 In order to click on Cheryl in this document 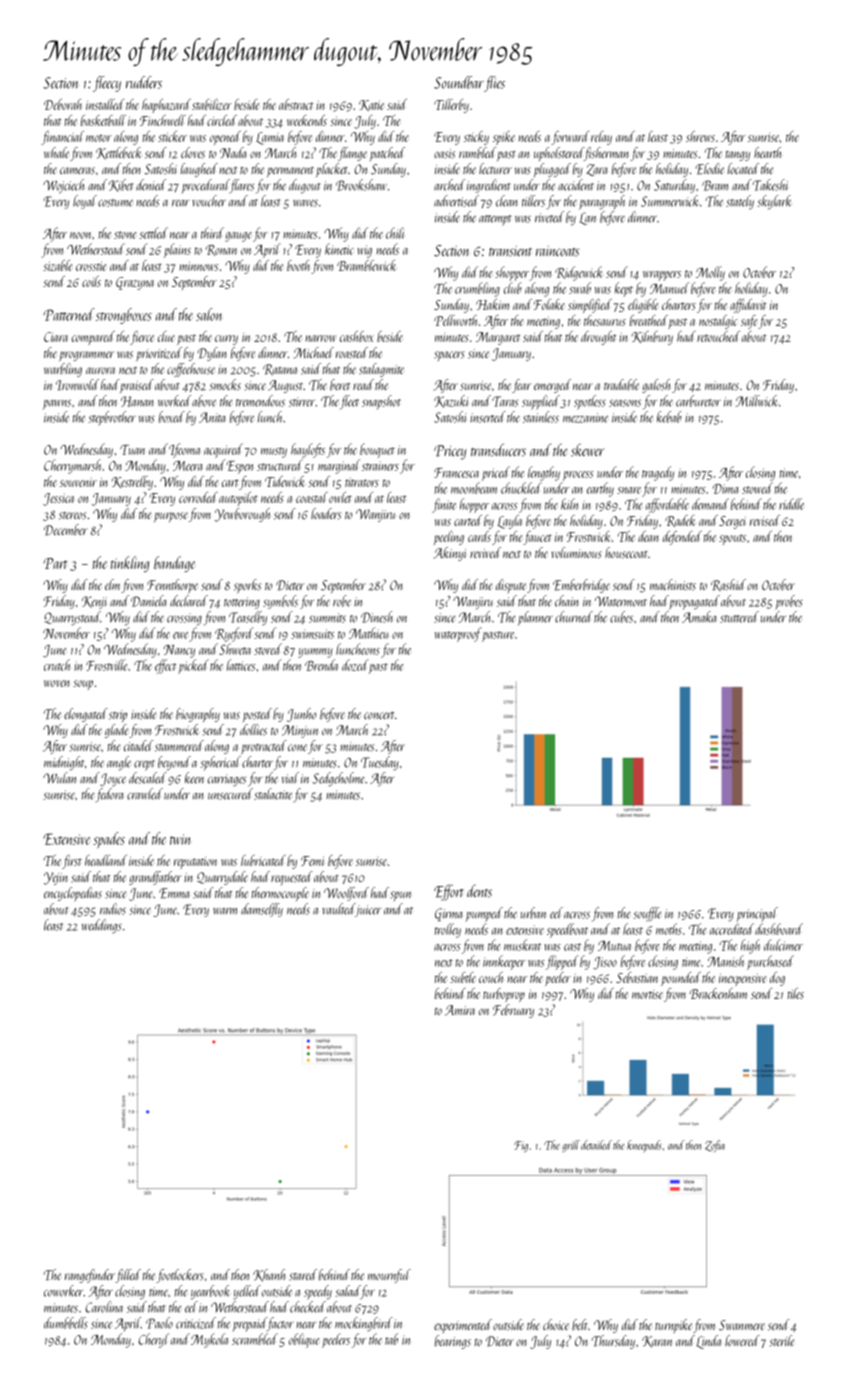, I will do `click(154, 1340)`.
